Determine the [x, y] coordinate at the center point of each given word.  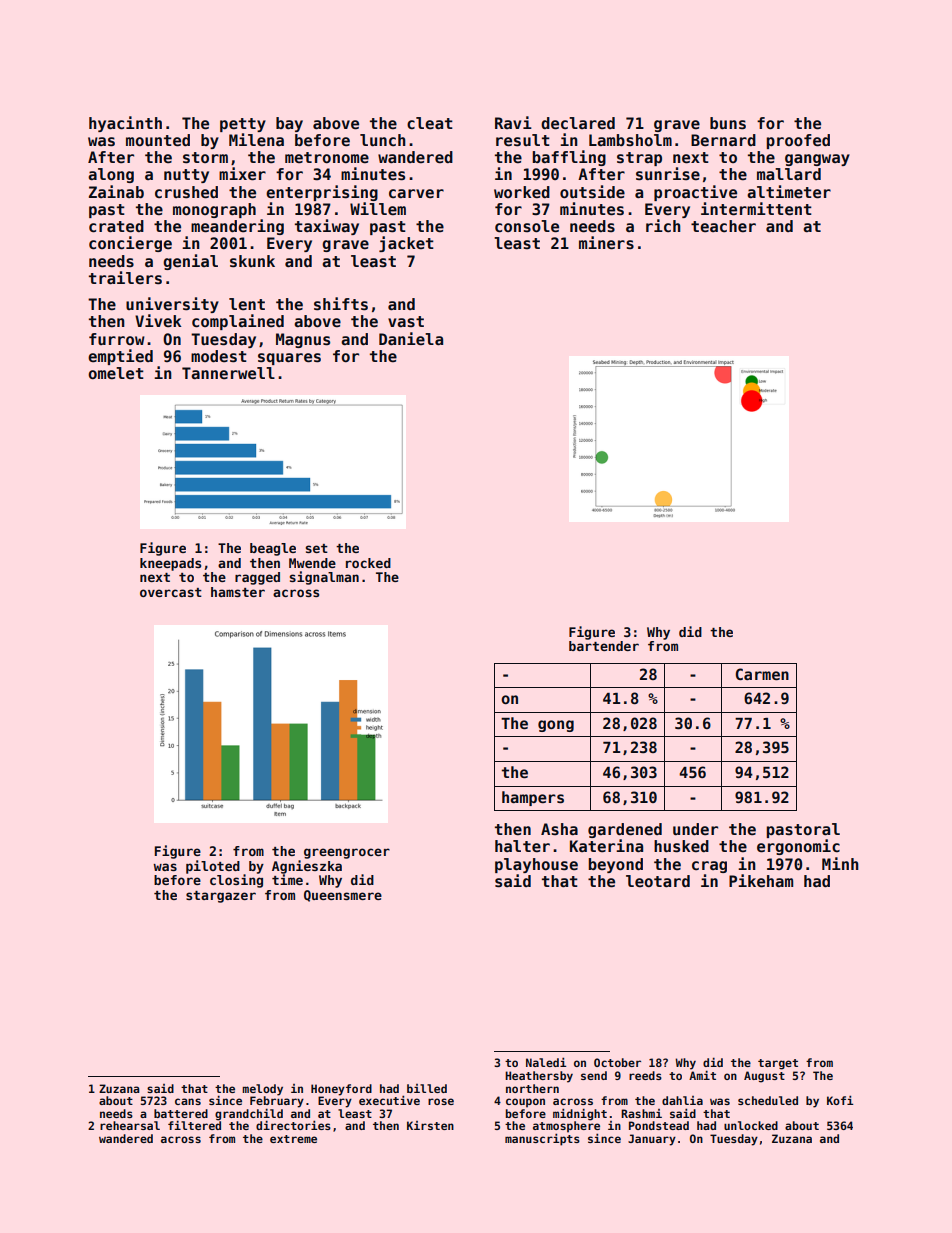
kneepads [170, 564]
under [695, 829]
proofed [798, 141]
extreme [293, 1139]
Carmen [762, 674]
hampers [533, 798]
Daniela [411, 339]
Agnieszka [307, 867]
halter [522, 846]
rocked [368, 563]
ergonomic [798, 847]
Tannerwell [228, 373]
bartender [604, 646]
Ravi [513, 122]
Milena [256, 140]
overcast [171, 592]
